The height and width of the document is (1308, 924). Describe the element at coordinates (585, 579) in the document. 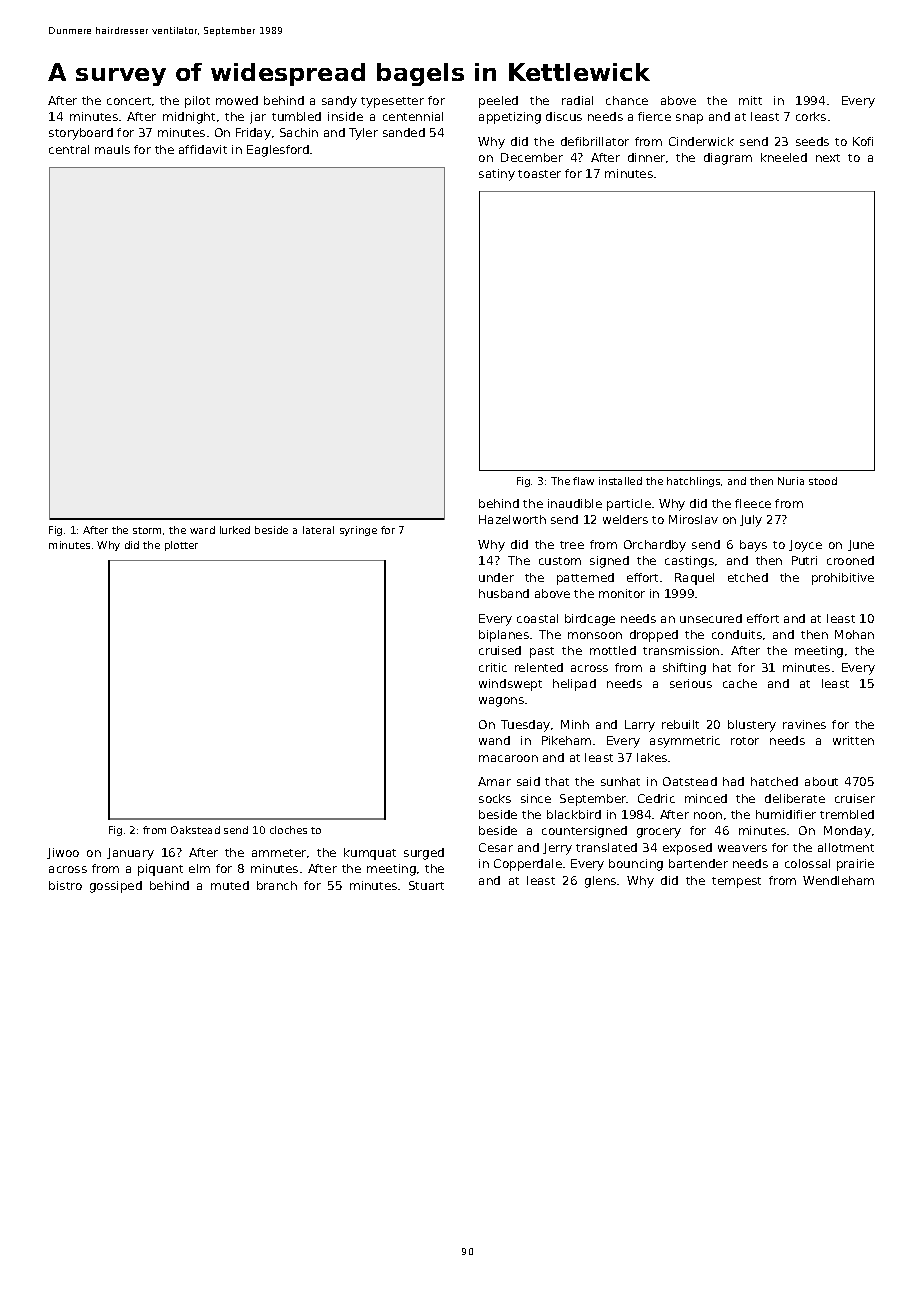

I see `patterned` at that location.
